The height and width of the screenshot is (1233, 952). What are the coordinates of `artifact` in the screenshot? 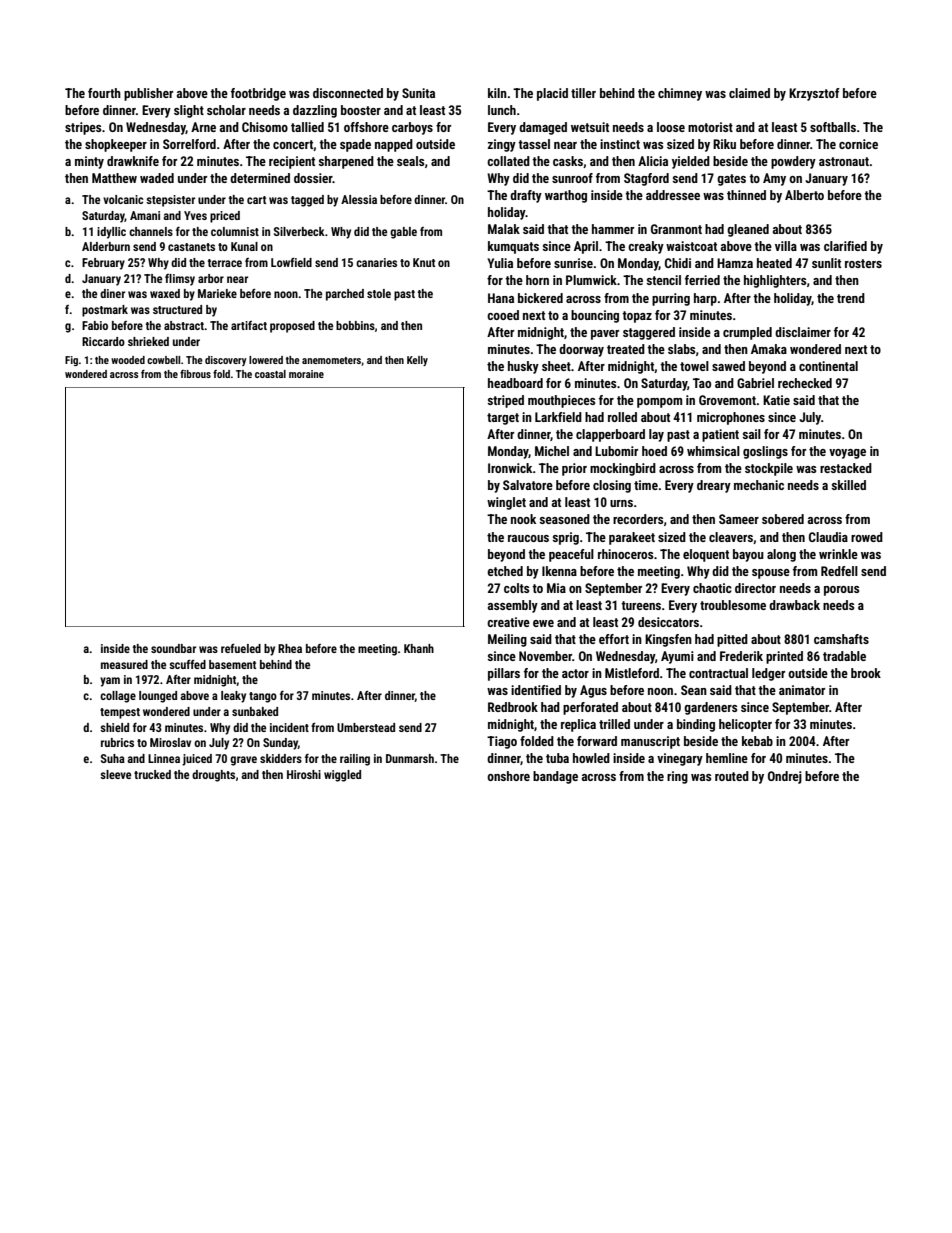 It's located at (249, 325).
